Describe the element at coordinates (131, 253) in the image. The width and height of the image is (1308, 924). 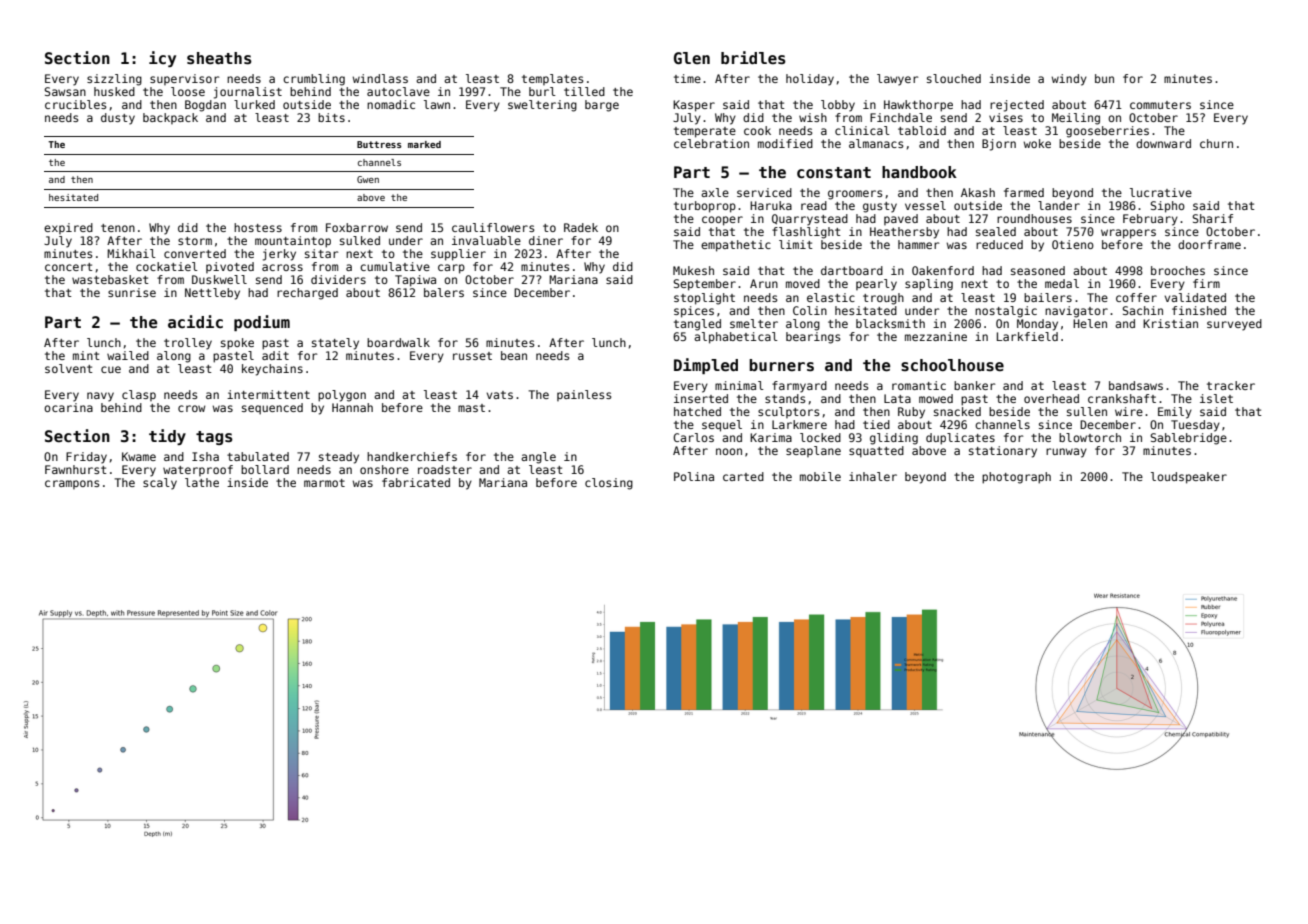
I see `Mikhail` at that location.
